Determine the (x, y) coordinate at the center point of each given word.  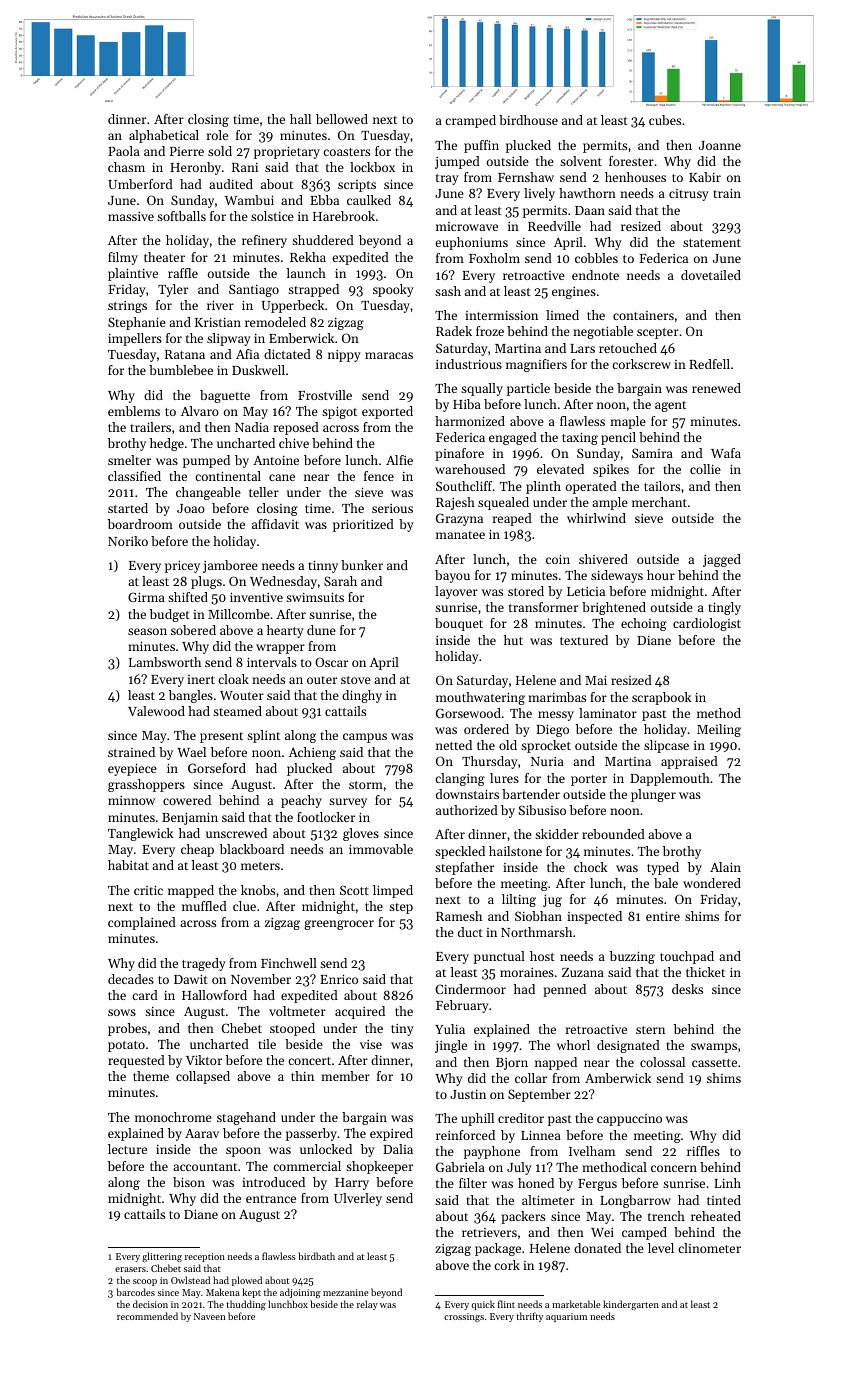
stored (526, 591)
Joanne (720, 145)
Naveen (209, 1316)
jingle (451, 1046)
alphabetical (164, 136)
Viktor (204, 1060)
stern (650, 1030)
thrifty (529, 1317)
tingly (724, 608)
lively (539, 194)
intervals (272, 662)
